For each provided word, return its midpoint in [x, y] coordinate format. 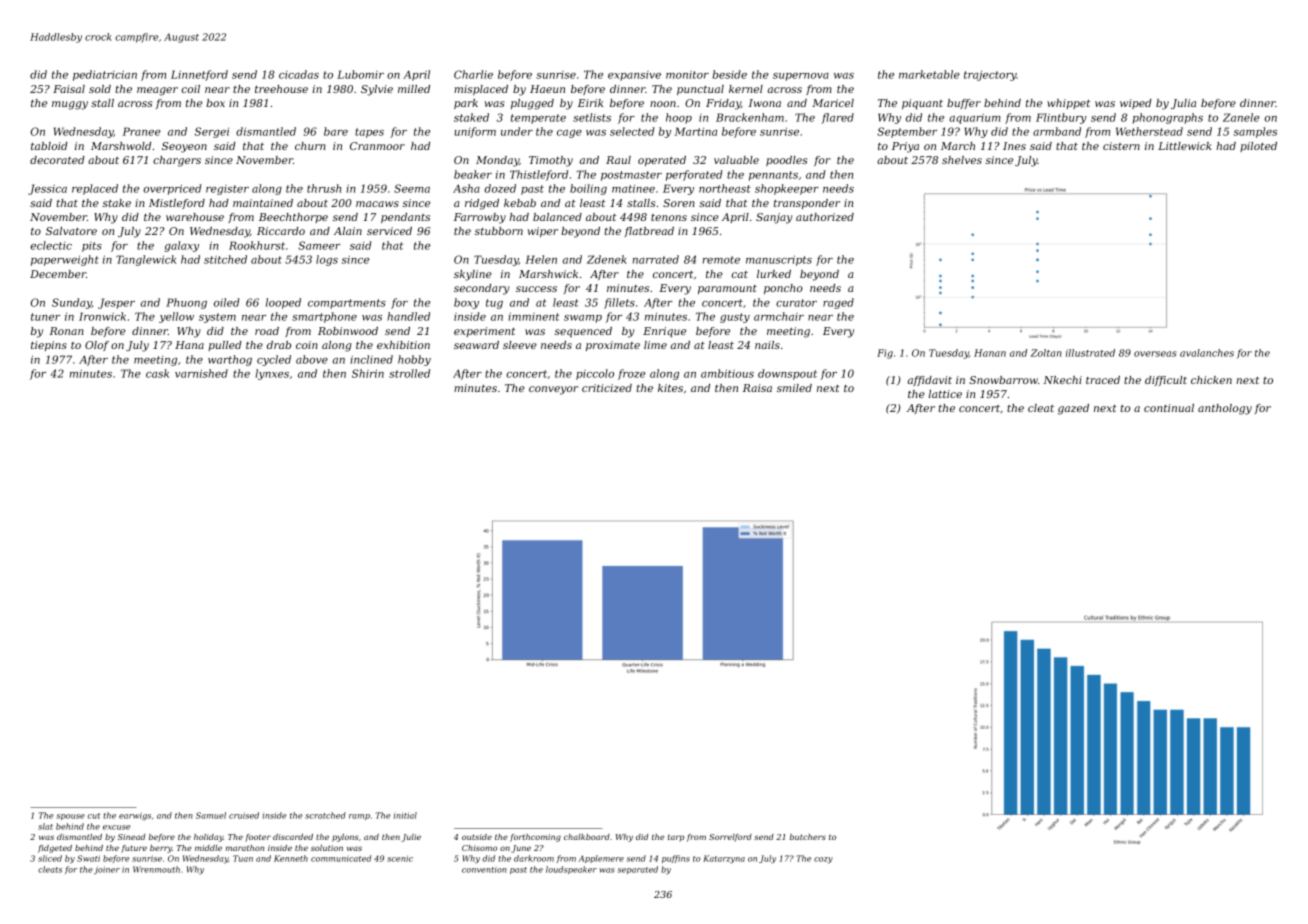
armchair [779, 316]
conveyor [553, 390]
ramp [359, 817]
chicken [1211, 380]
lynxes [272, 374]
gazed [1073, 409]
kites [670, 388]
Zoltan [1046, 353]
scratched [325, 815]
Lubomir [360, 74]
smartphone [324, 317]
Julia [1183, 104]
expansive [634, 76]
